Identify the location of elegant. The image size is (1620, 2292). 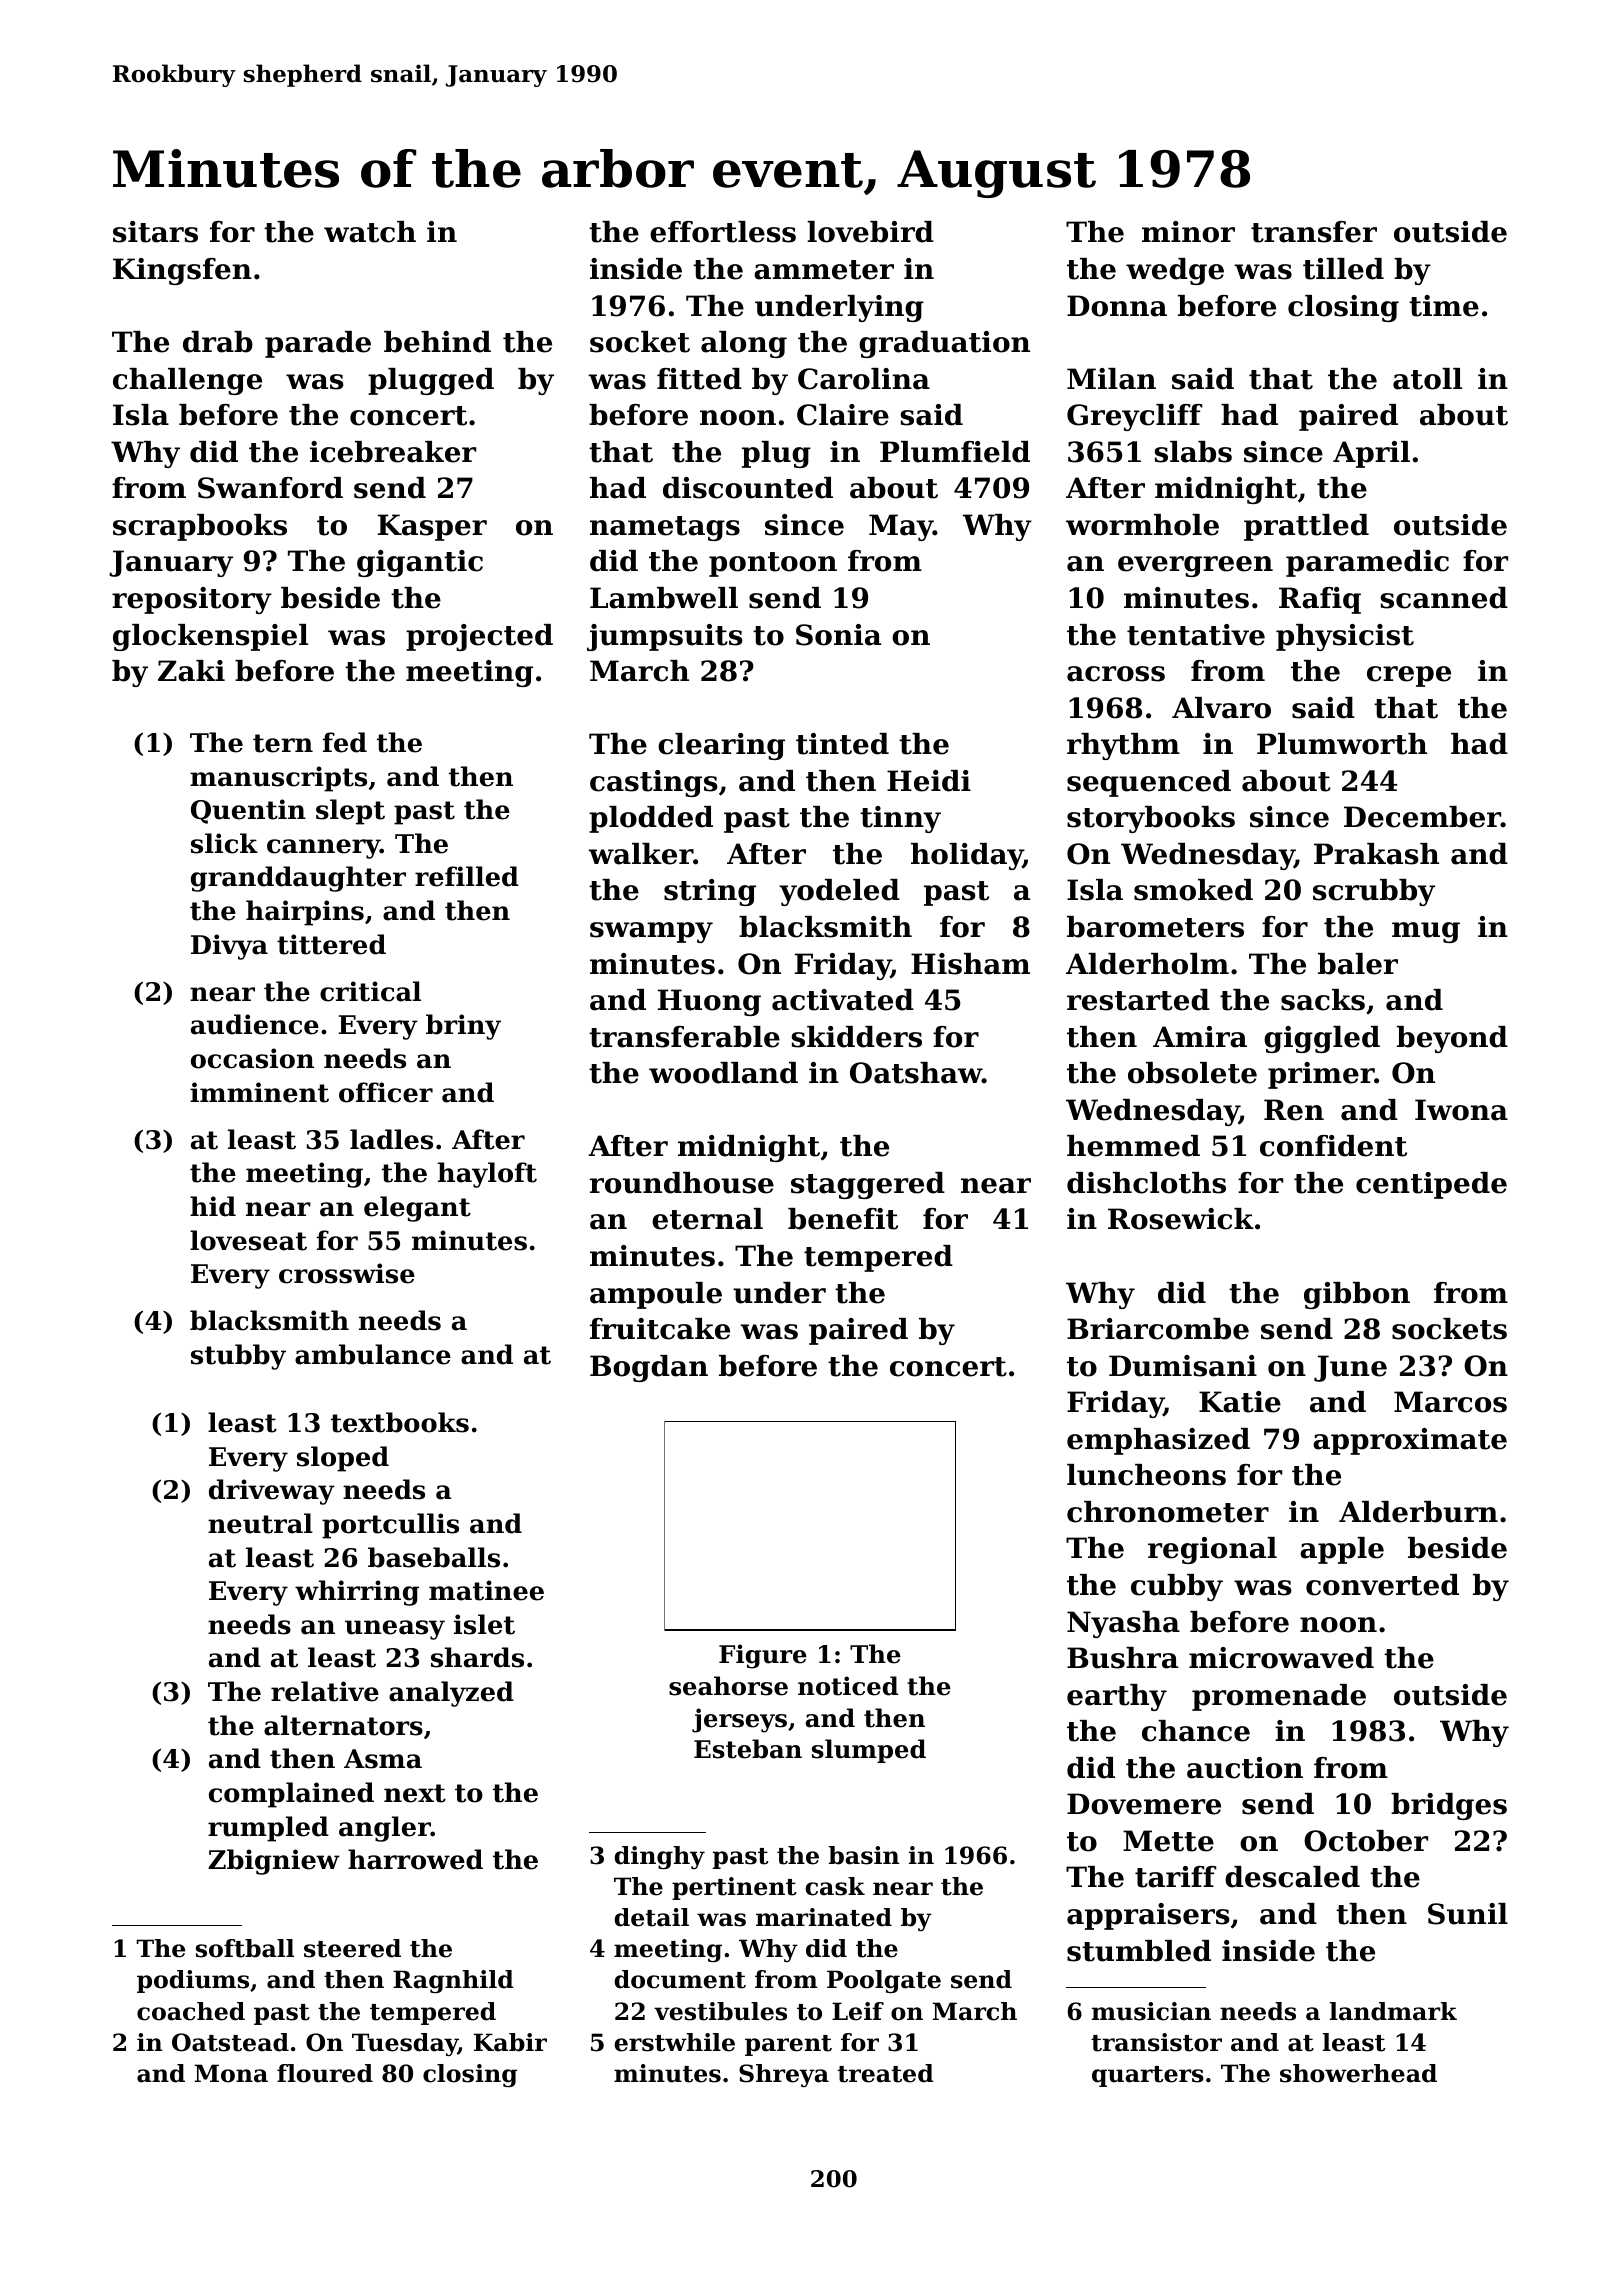
(417, 1209).
